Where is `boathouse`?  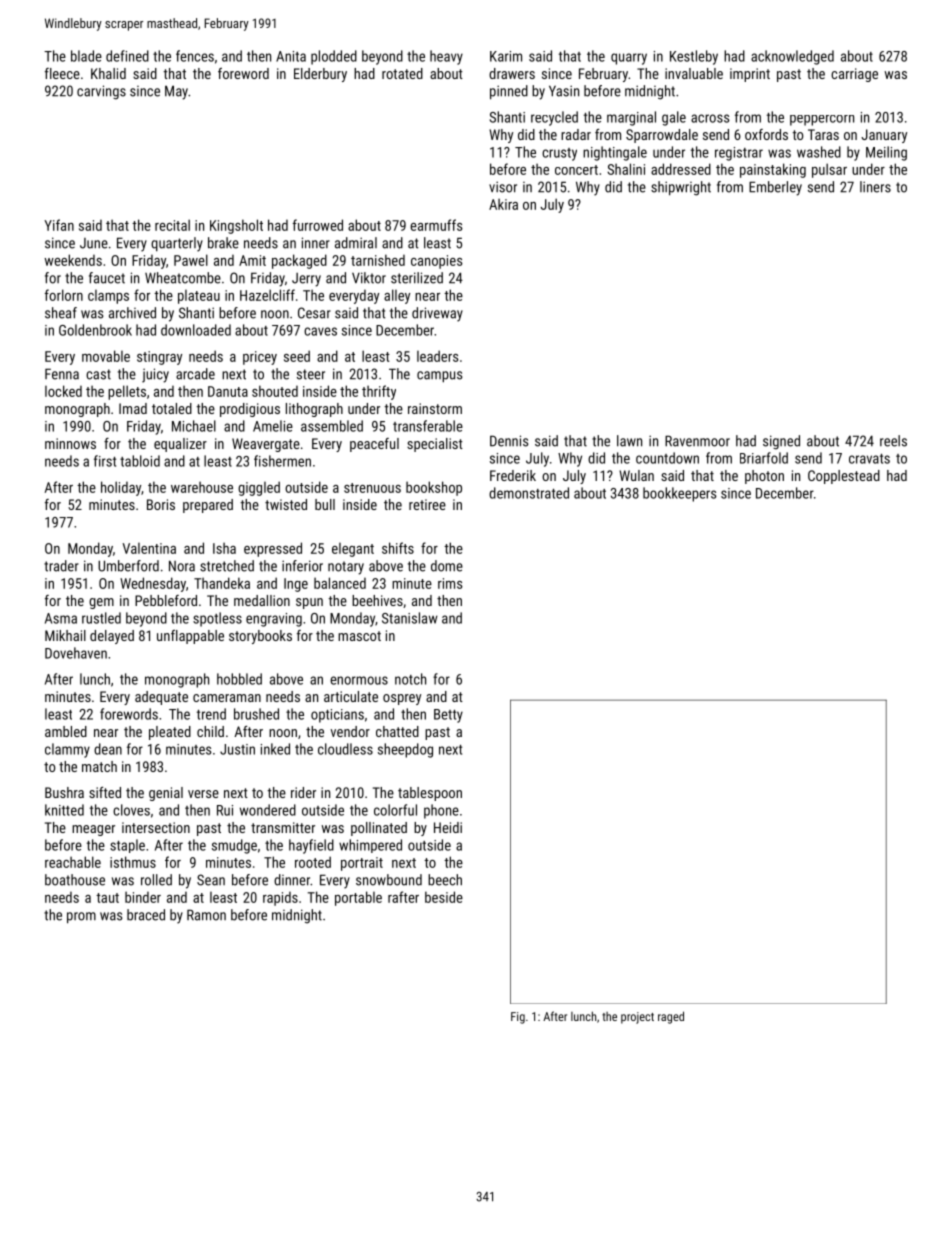
boathouse is located at coordinates (75, 880).
